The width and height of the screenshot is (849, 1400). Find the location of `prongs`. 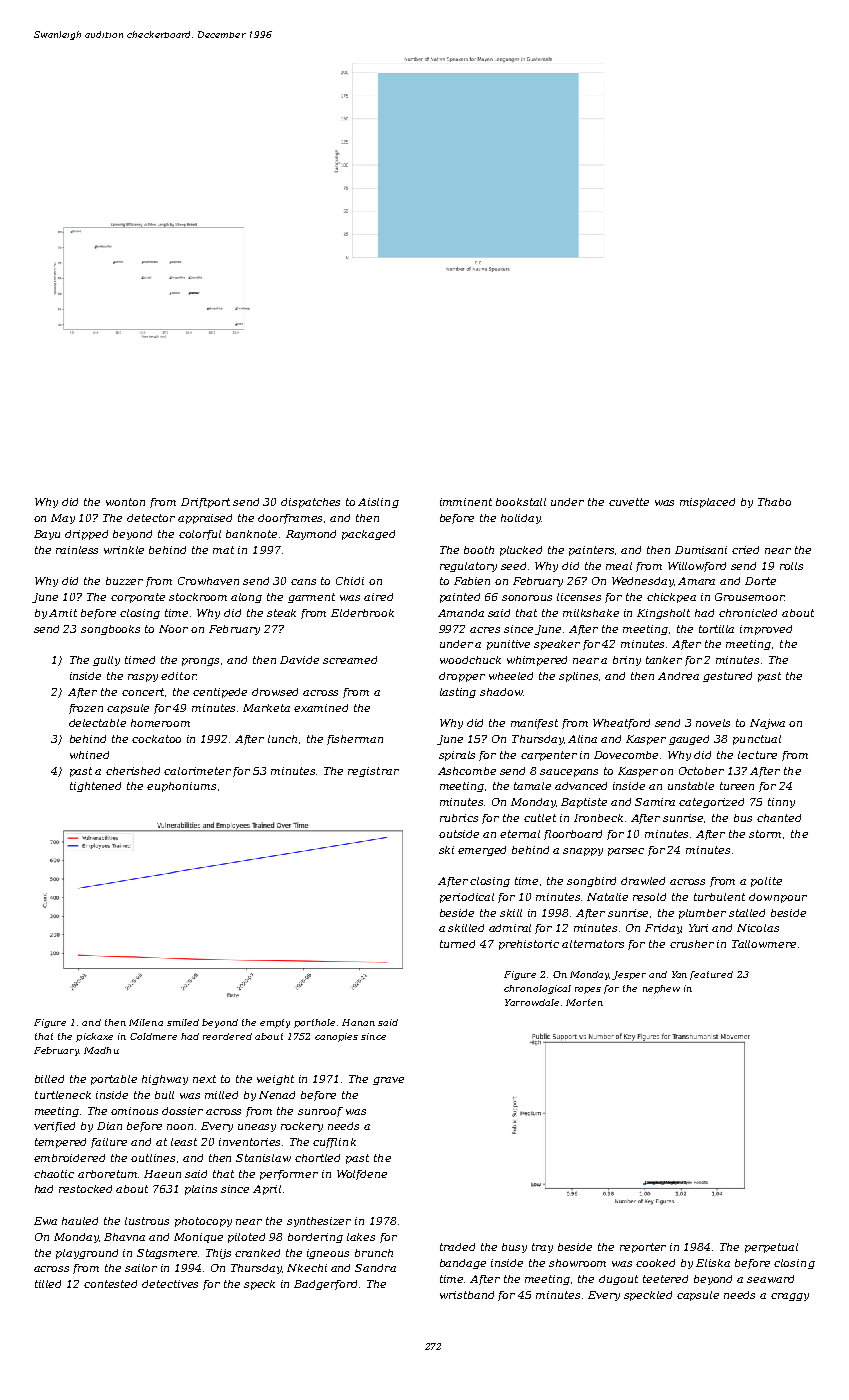

prongs is located at coordinates (200, 662).
